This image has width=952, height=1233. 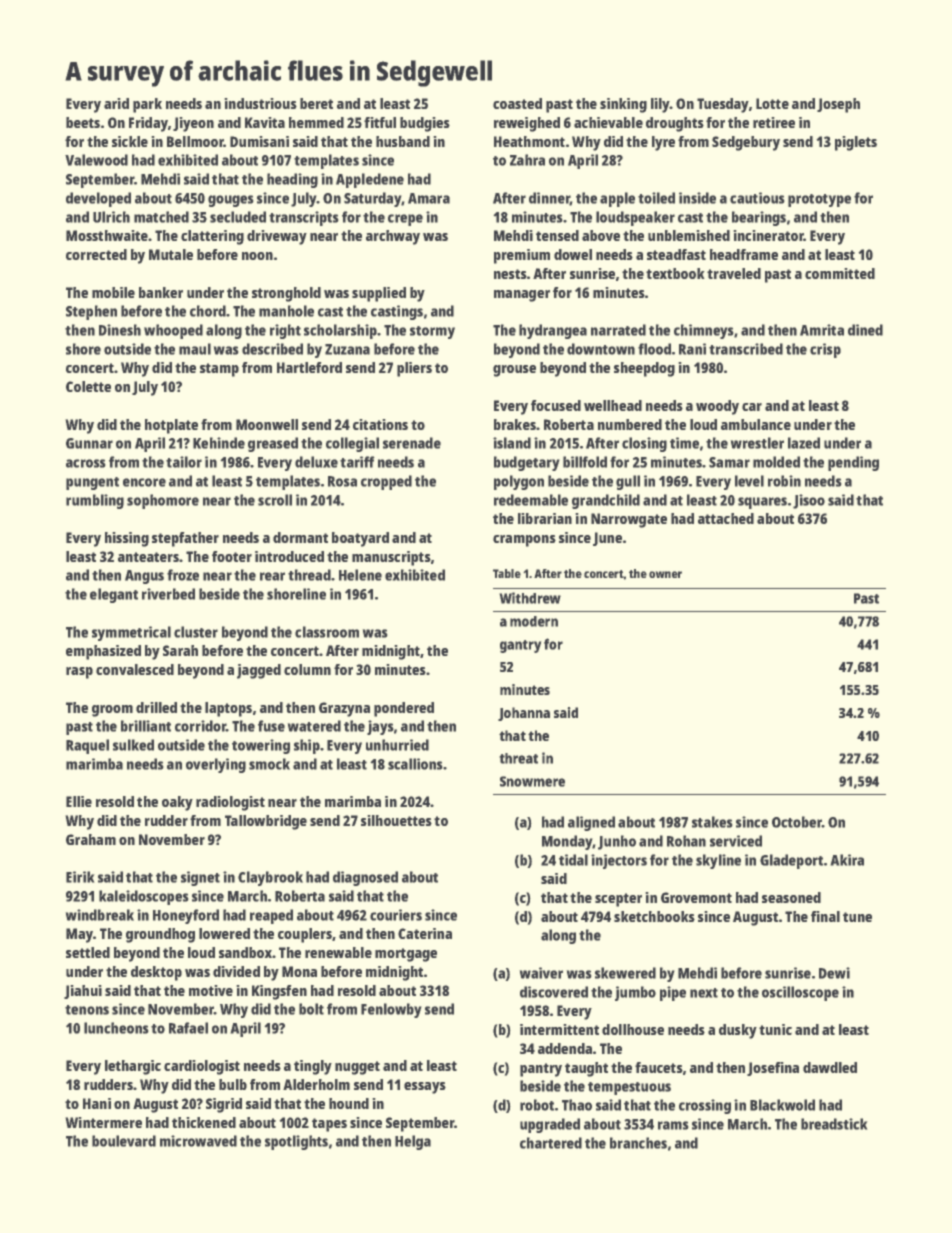 What do you see at coordinates (425, 124) in the image?
I see `budgies` at bounding box center [425, 124].
